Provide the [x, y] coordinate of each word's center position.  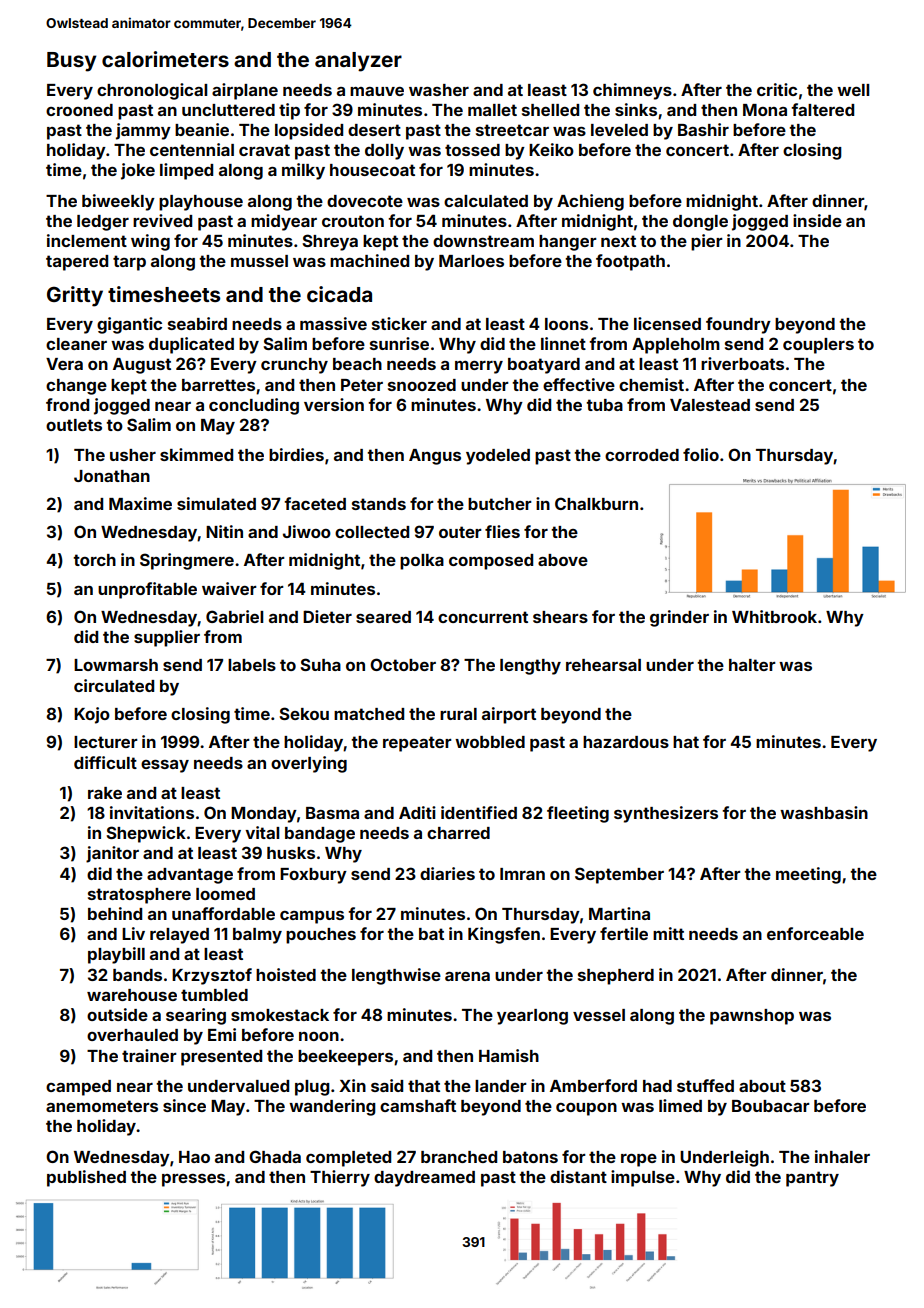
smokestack [280, 1015]
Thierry [340, 1178]
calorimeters [165, 59]
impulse [643, 1178]
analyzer [358, 62]
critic [777, 89]
